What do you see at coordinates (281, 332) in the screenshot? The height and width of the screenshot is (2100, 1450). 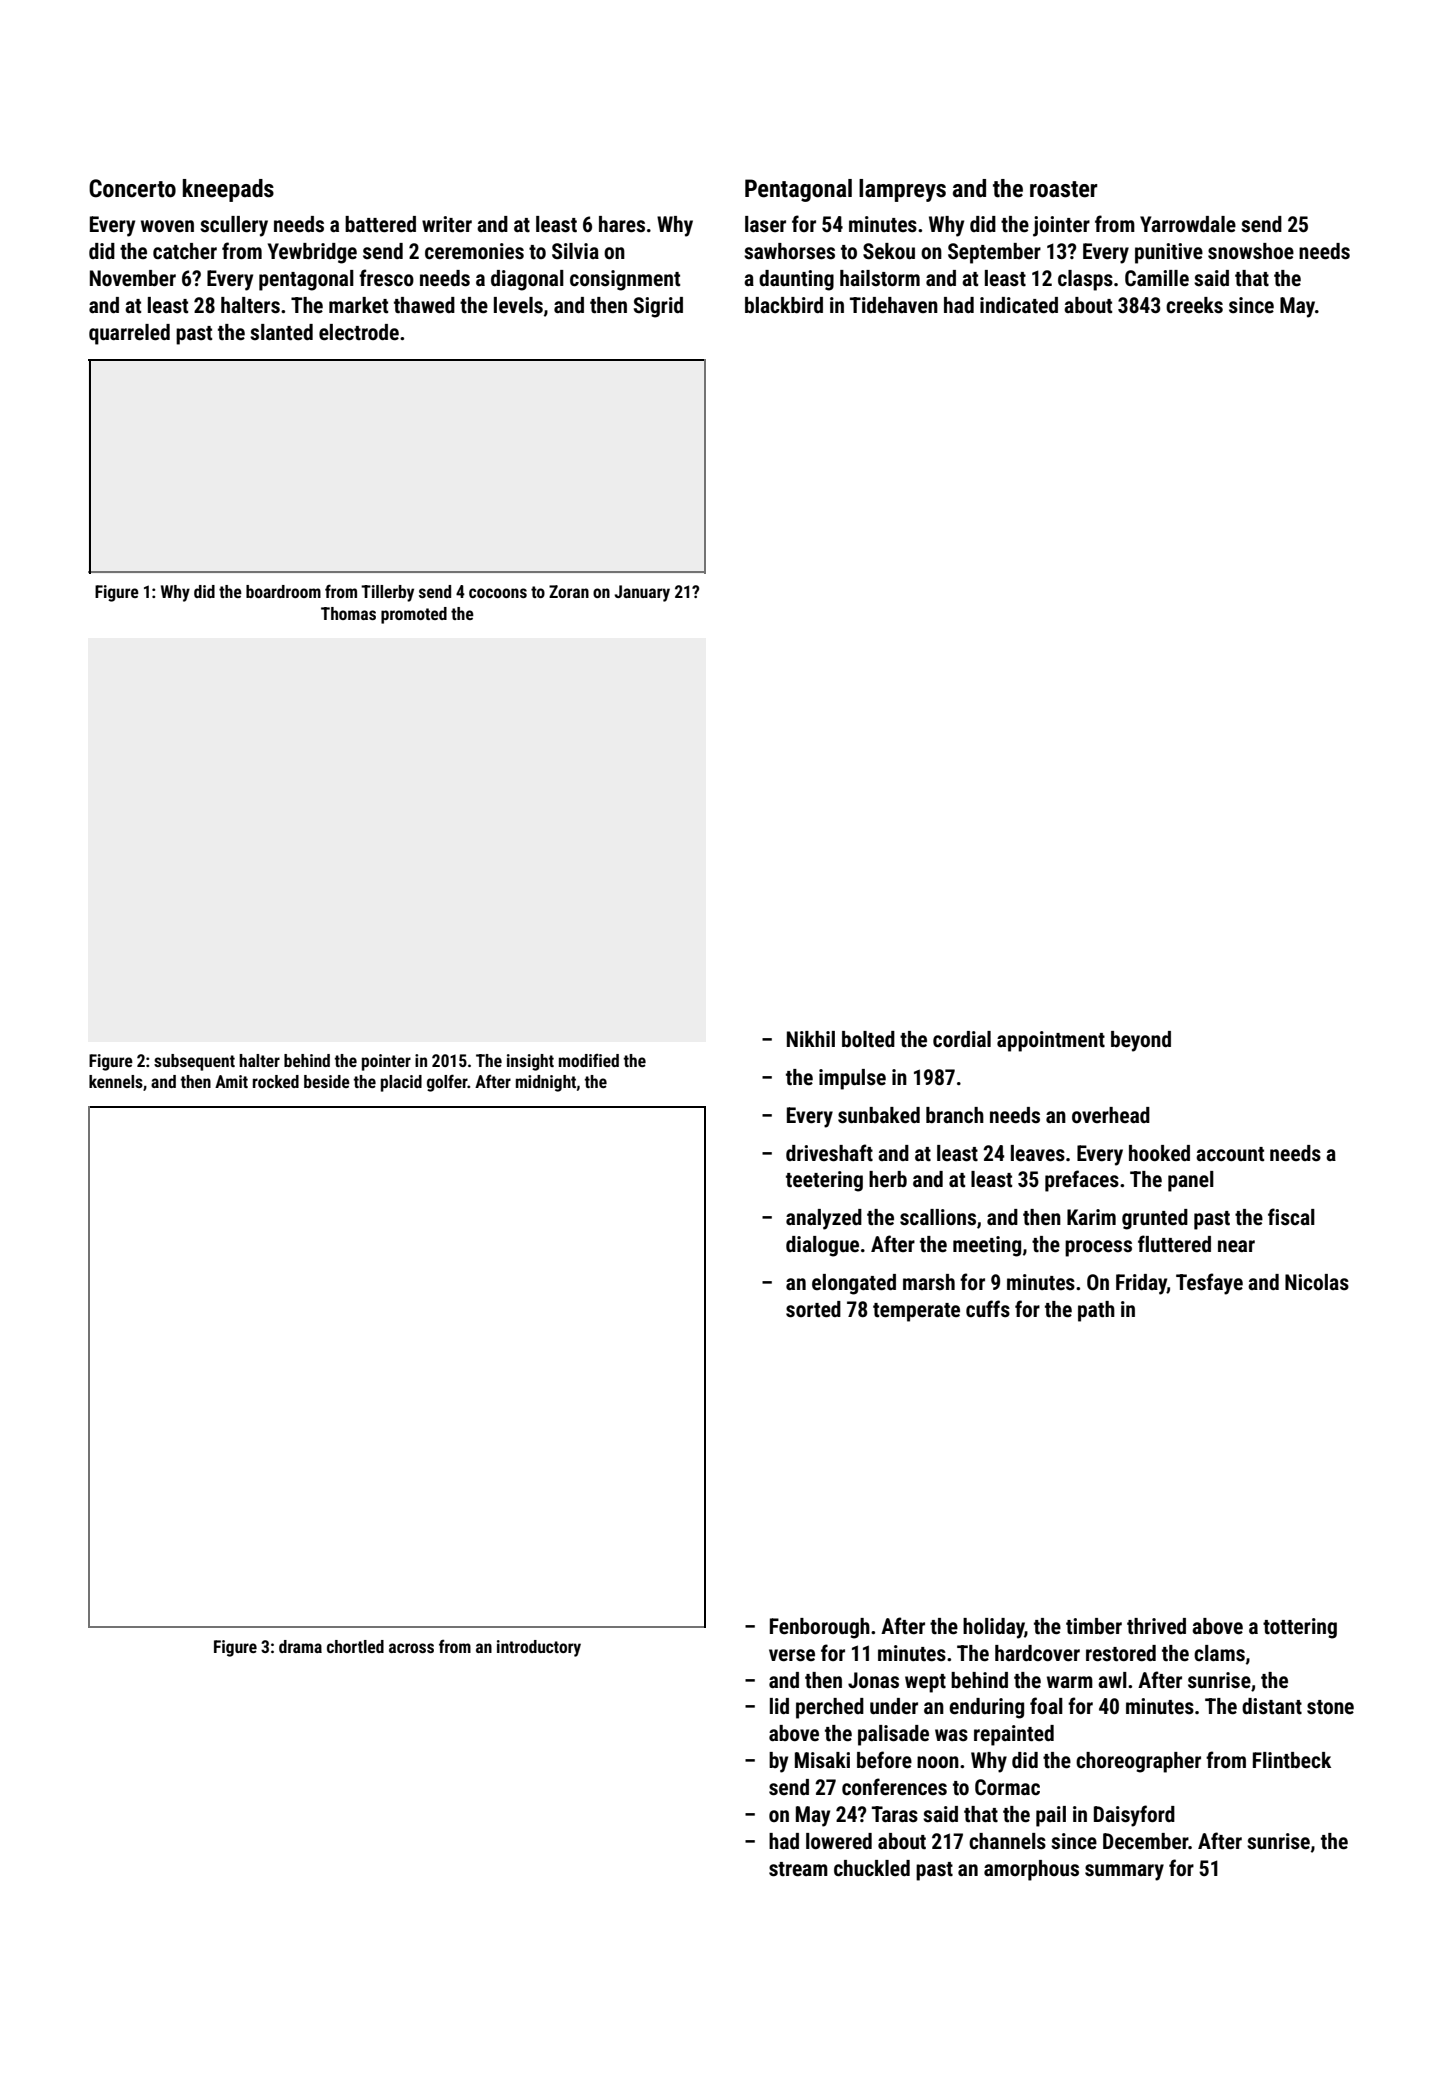 I see `slanted` at bounding box center [281, 332].
